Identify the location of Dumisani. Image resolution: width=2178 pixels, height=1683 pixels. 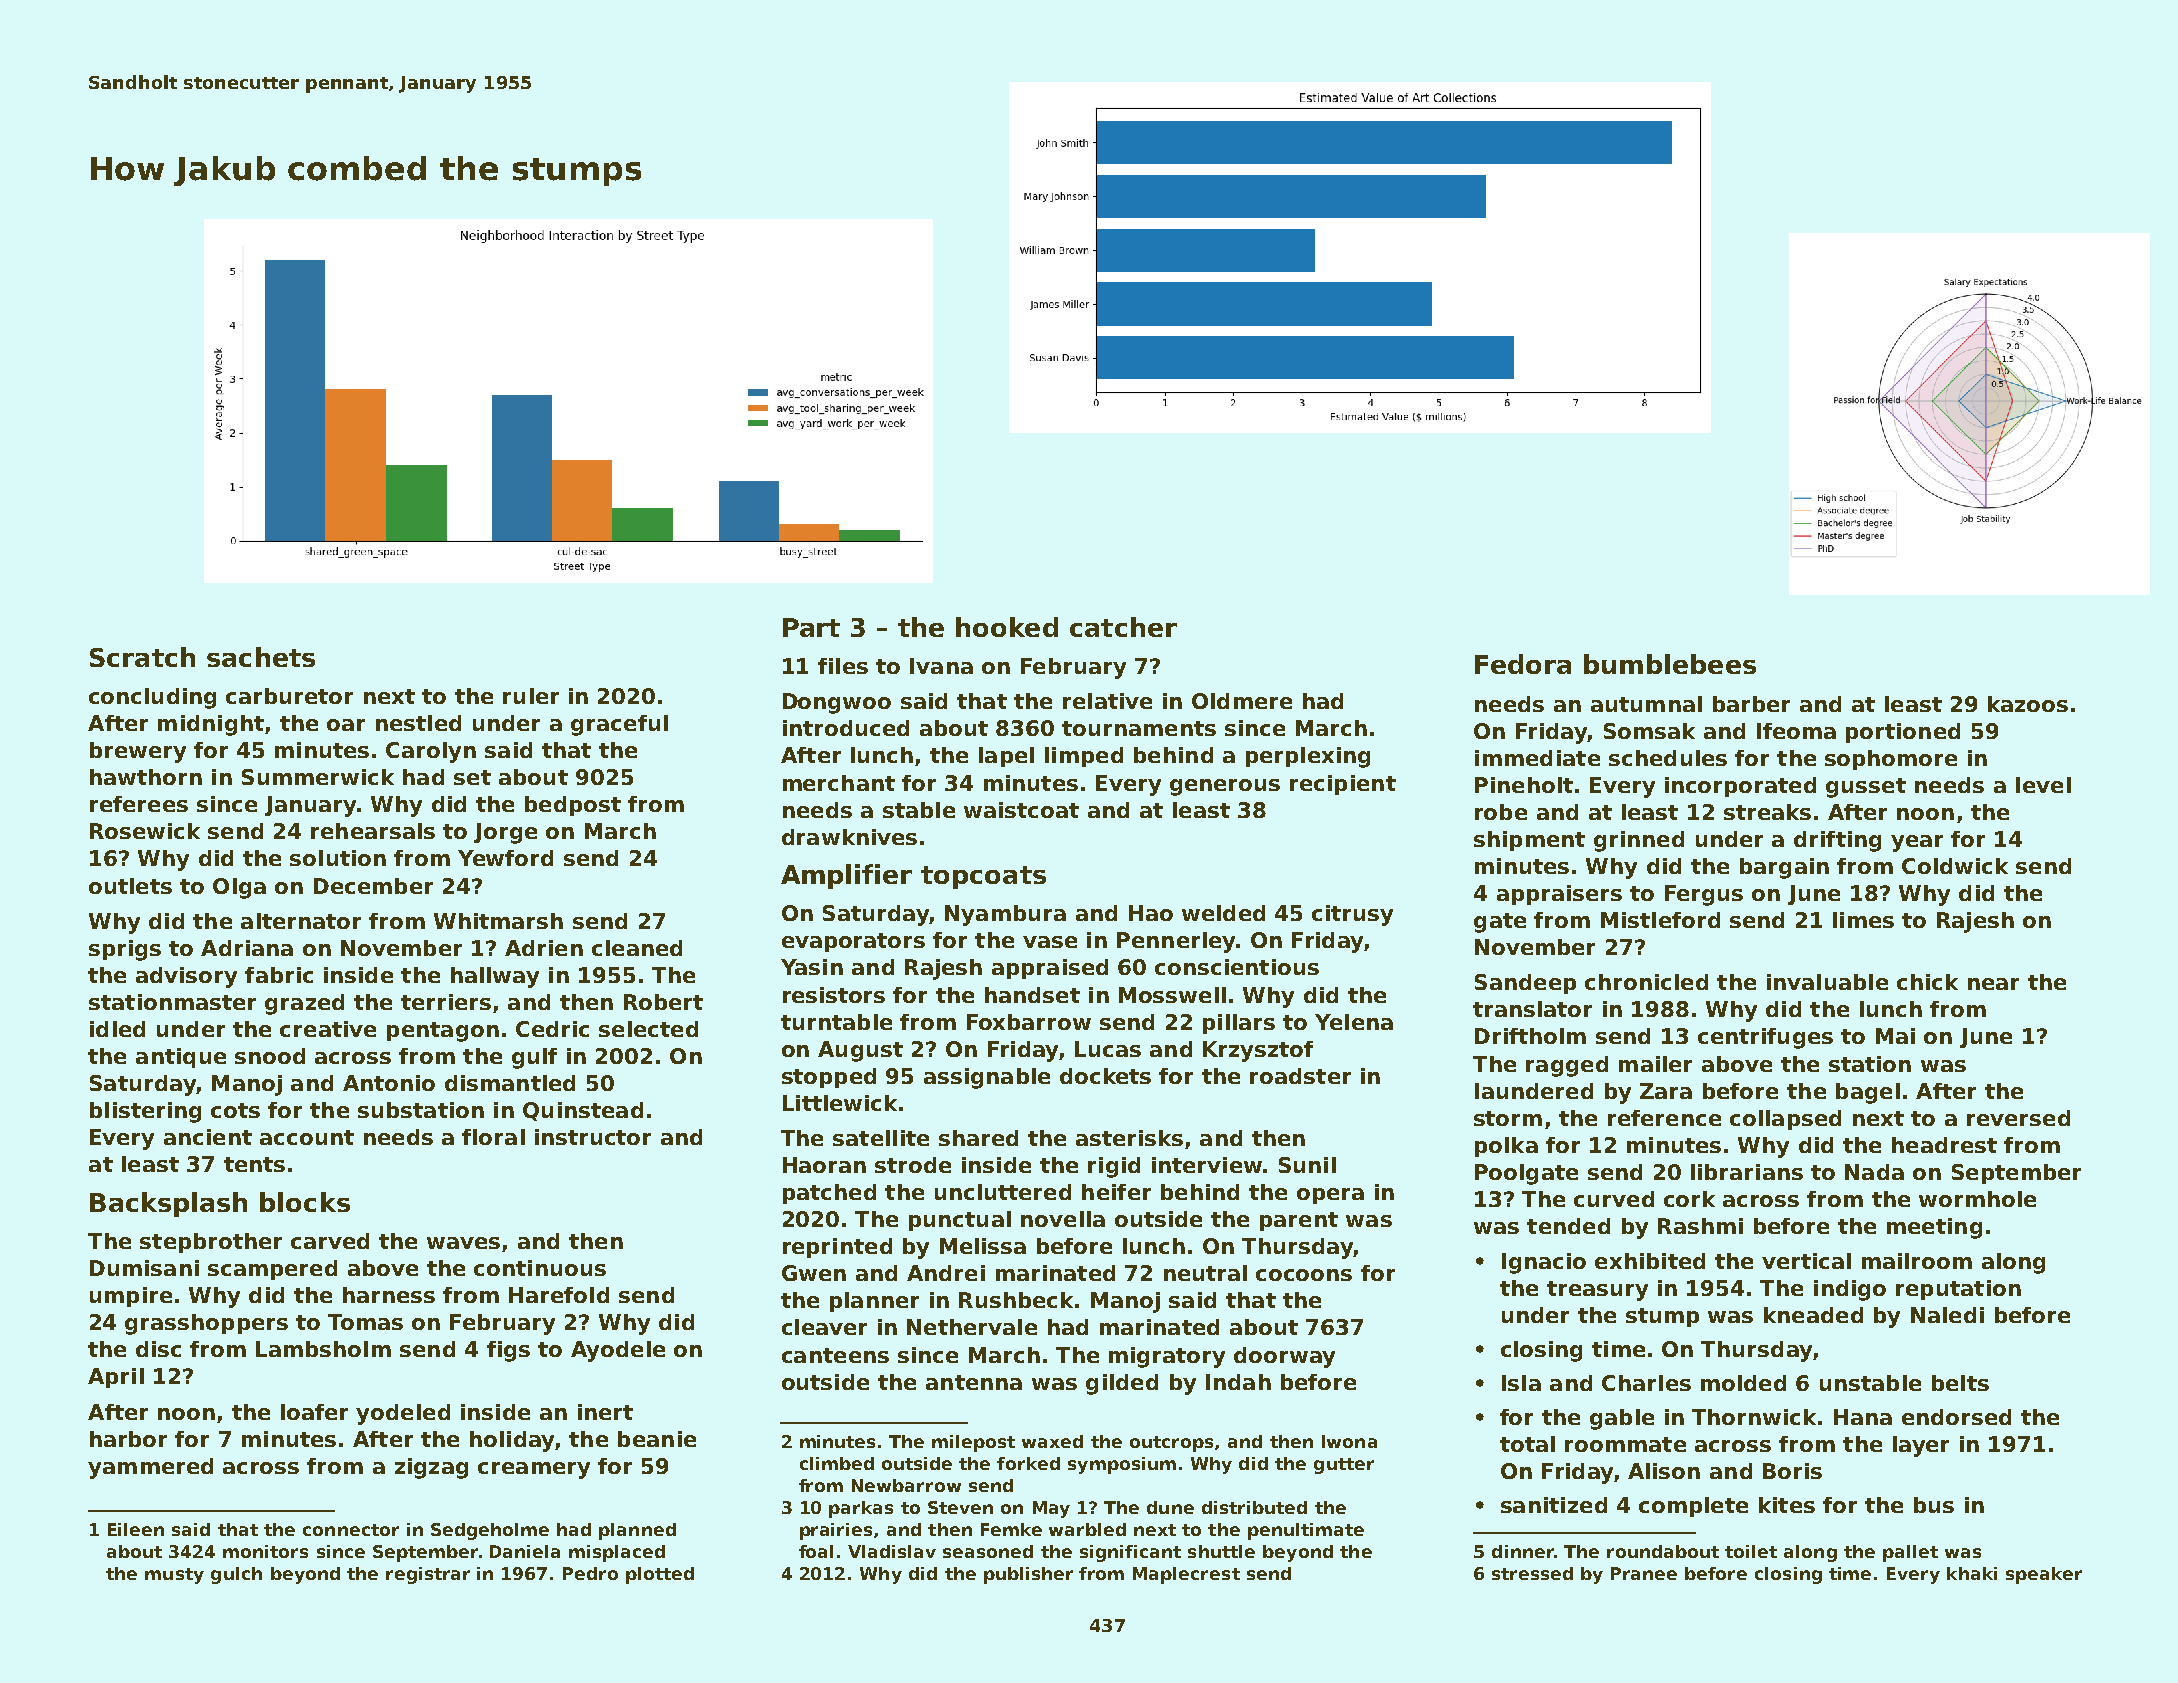
(144, 1268).
